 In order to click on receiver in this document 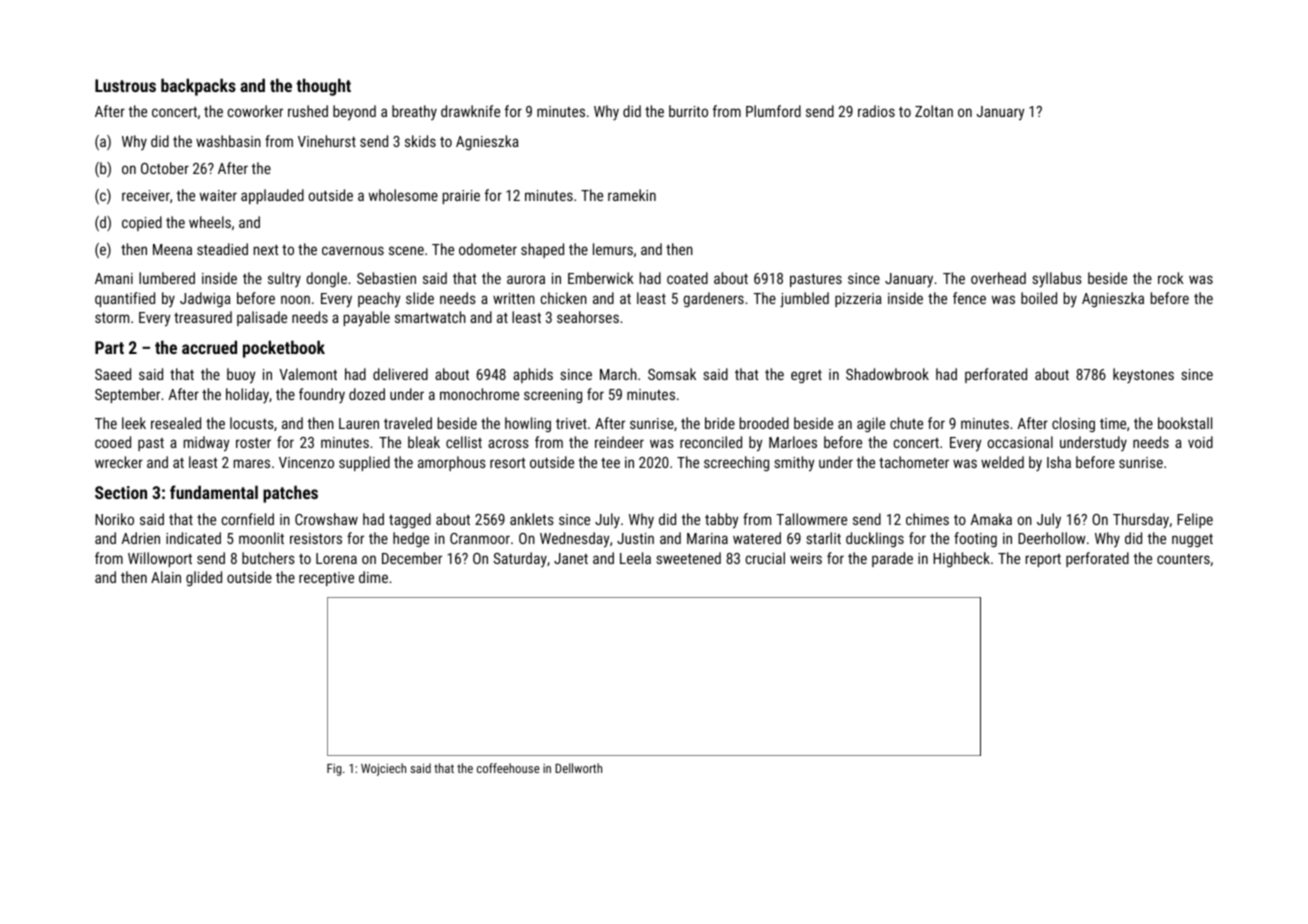, I will do `click(146, 195)`.
